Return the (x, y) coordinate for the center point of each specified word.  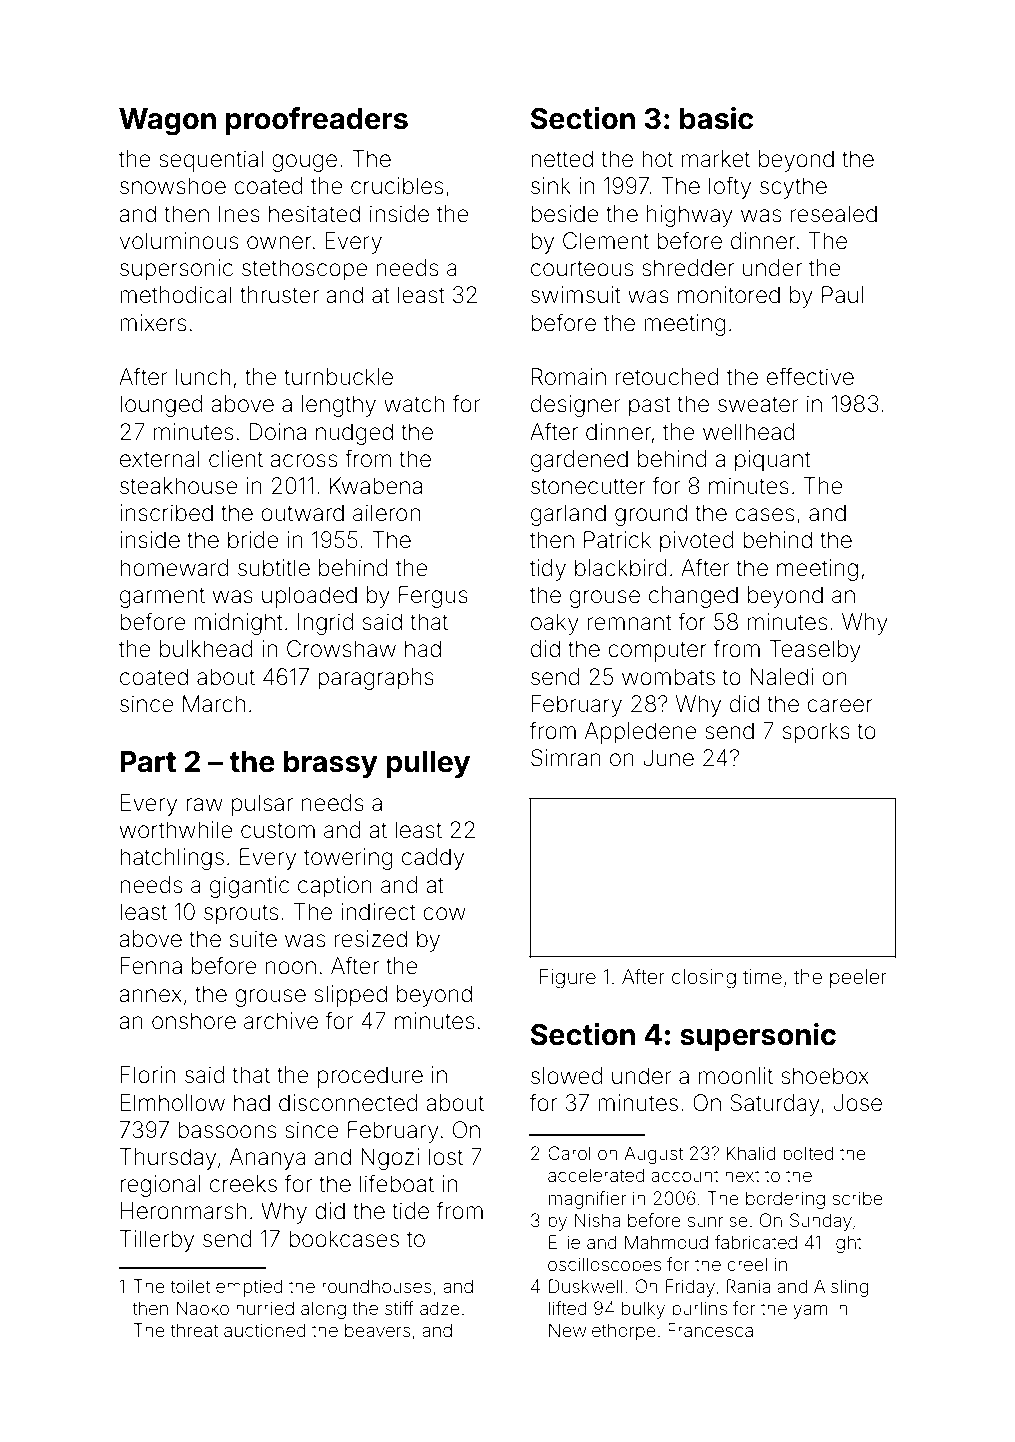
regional (160, 1186)
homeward (174, 568)
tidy (548, 570)
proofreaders (317, 121)
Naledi (782, 677)
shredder (688, 268)
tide (410, 1211)
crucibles (397, 186)
